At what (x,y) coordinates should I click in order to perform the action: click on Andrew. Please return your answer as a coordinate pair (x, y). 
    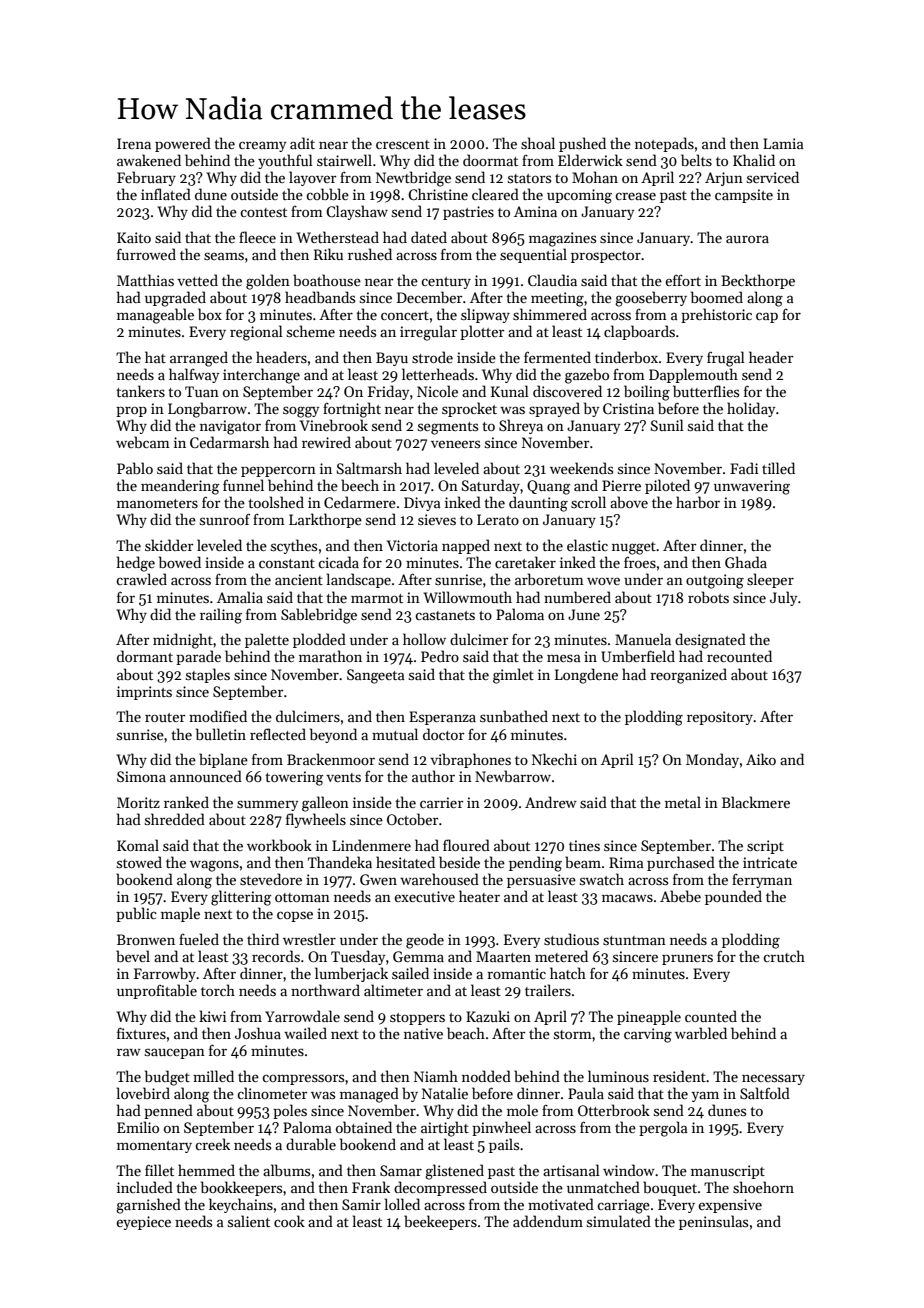
    Looking at the image, I should click on (551, 802).
